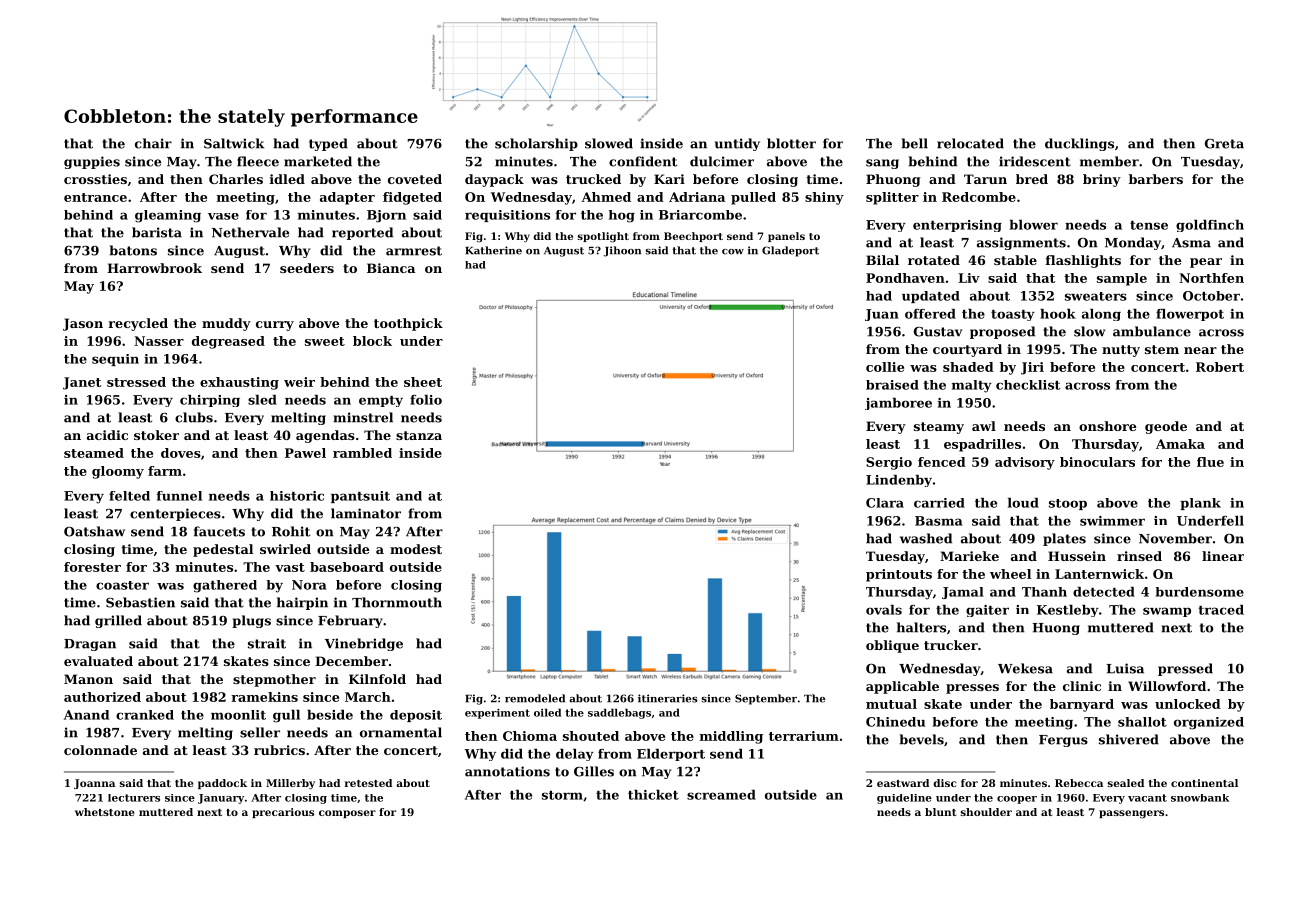 The image size is (1308, 924). I want to click on Gladeport, so click(790, 251).
